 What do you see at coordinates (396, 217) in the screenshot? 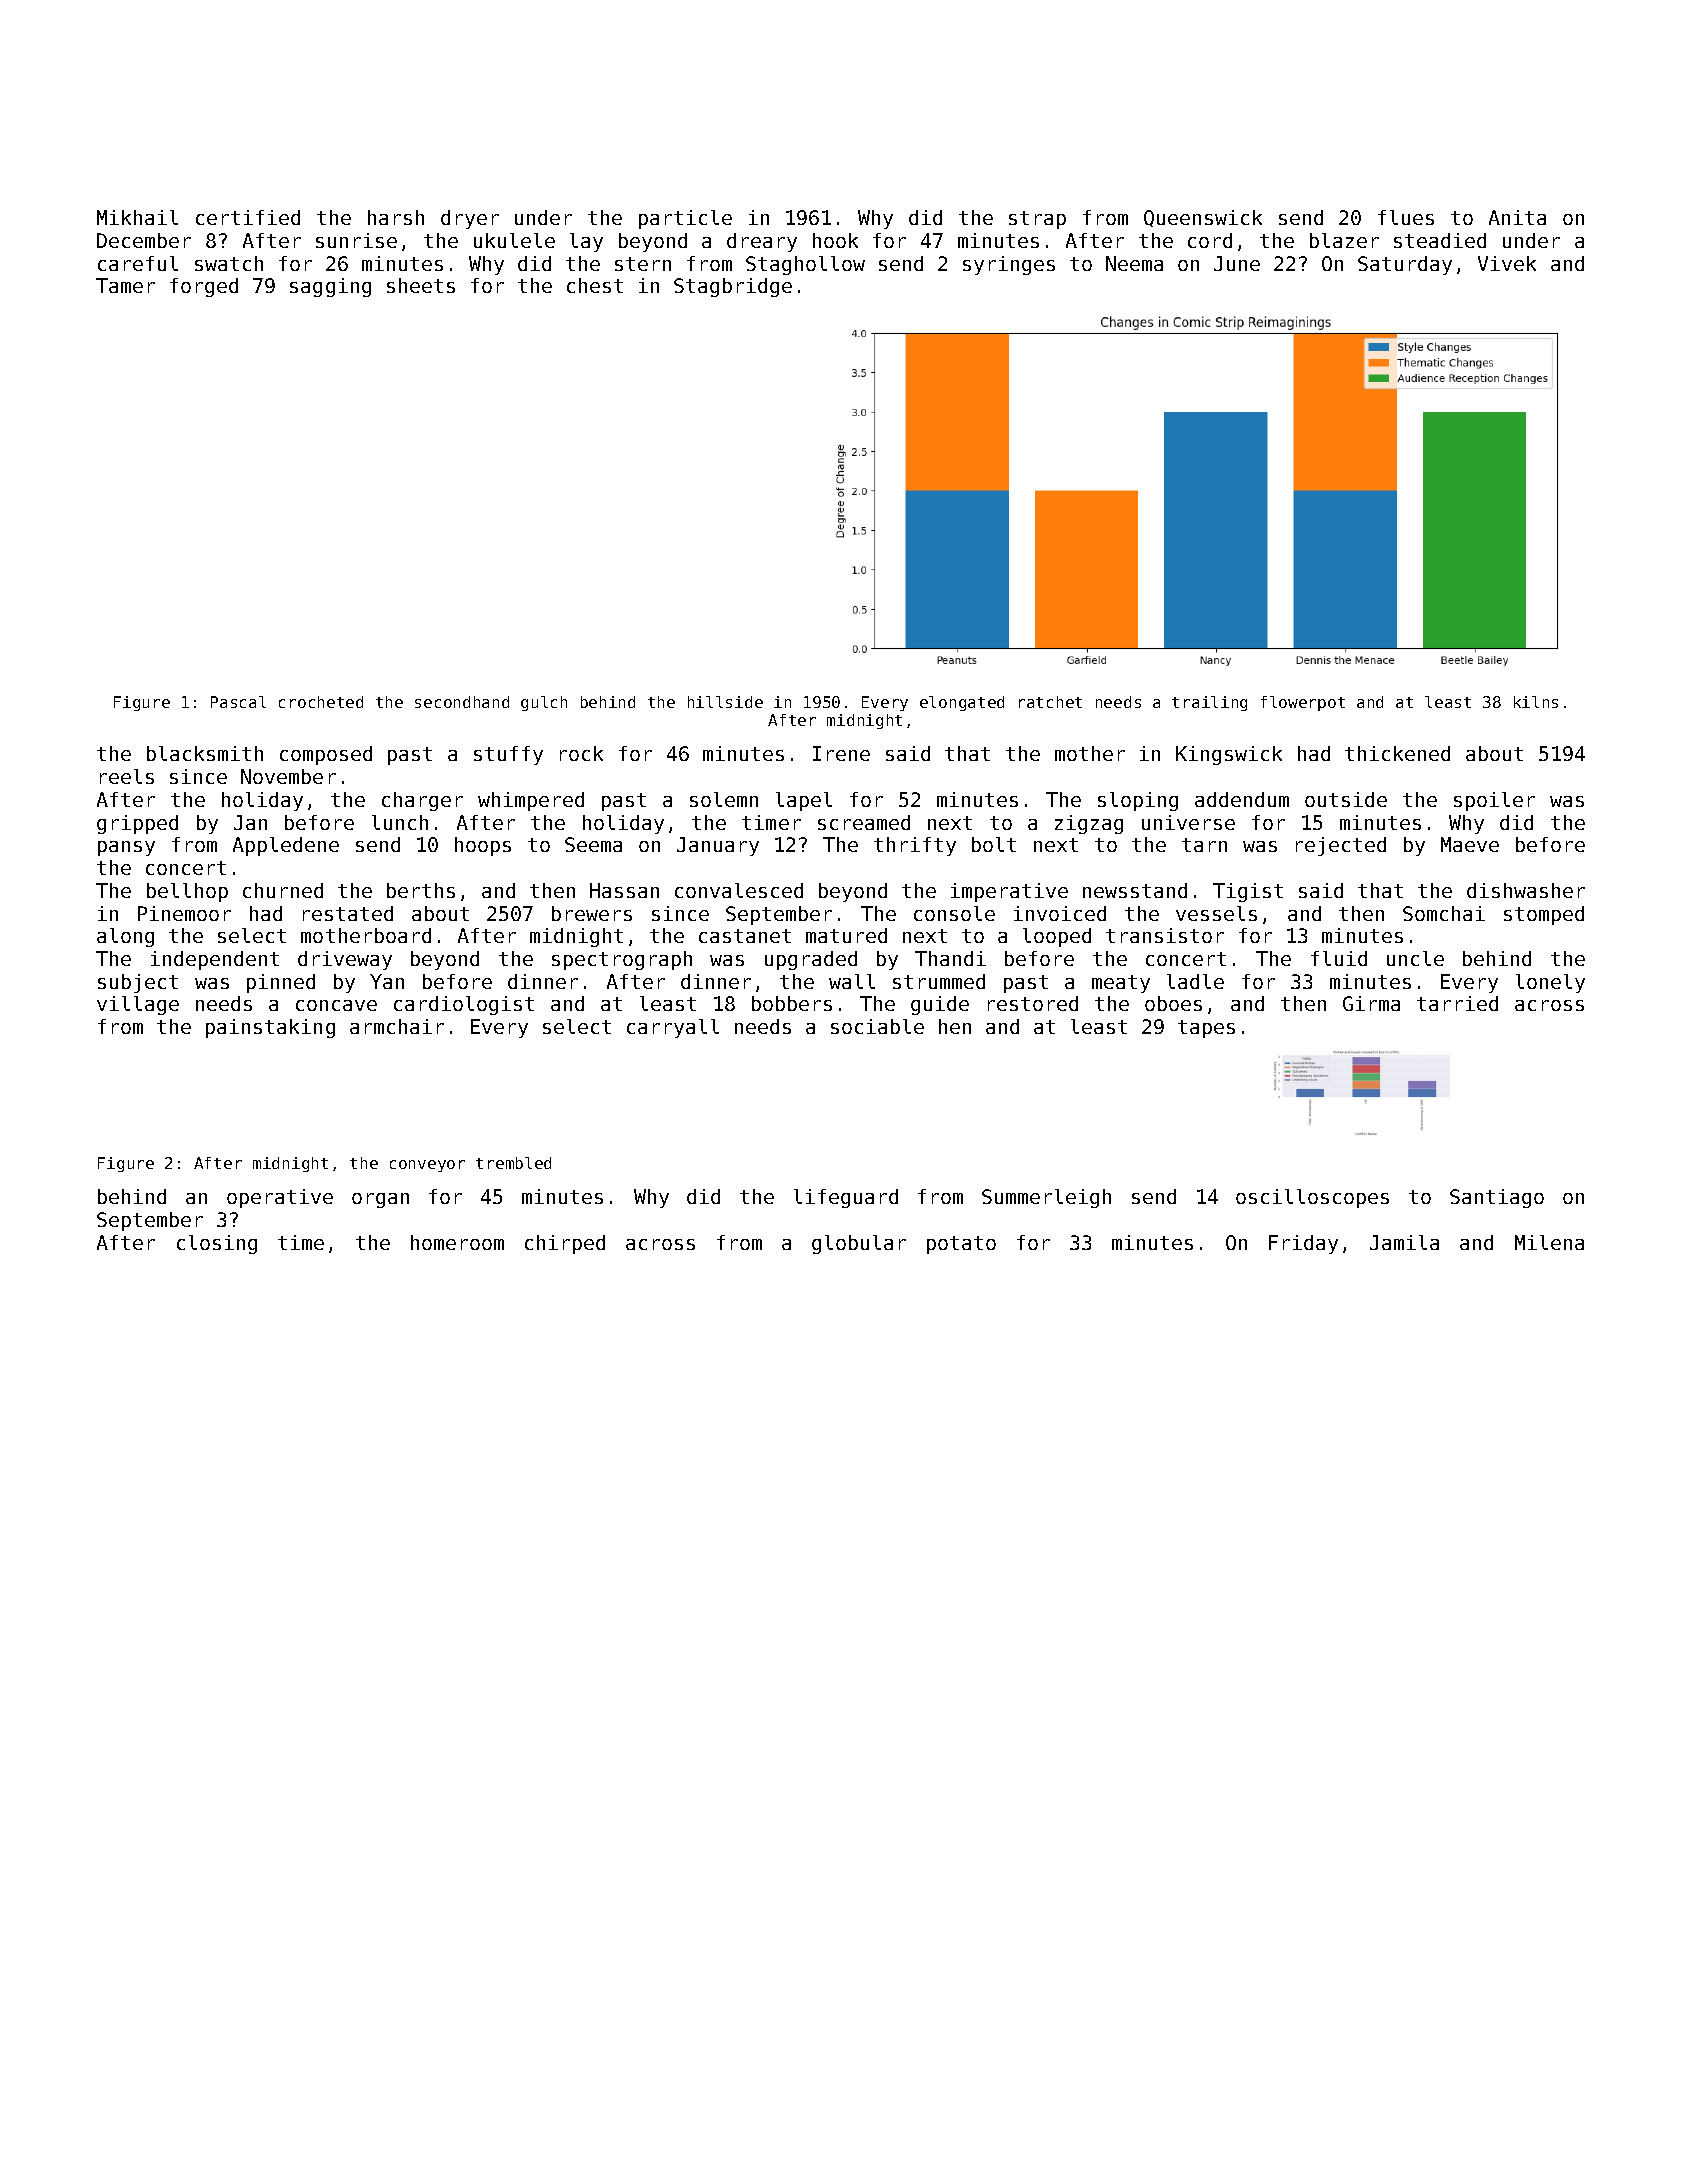
I see `harsh` at bounding box center [396, 217].
